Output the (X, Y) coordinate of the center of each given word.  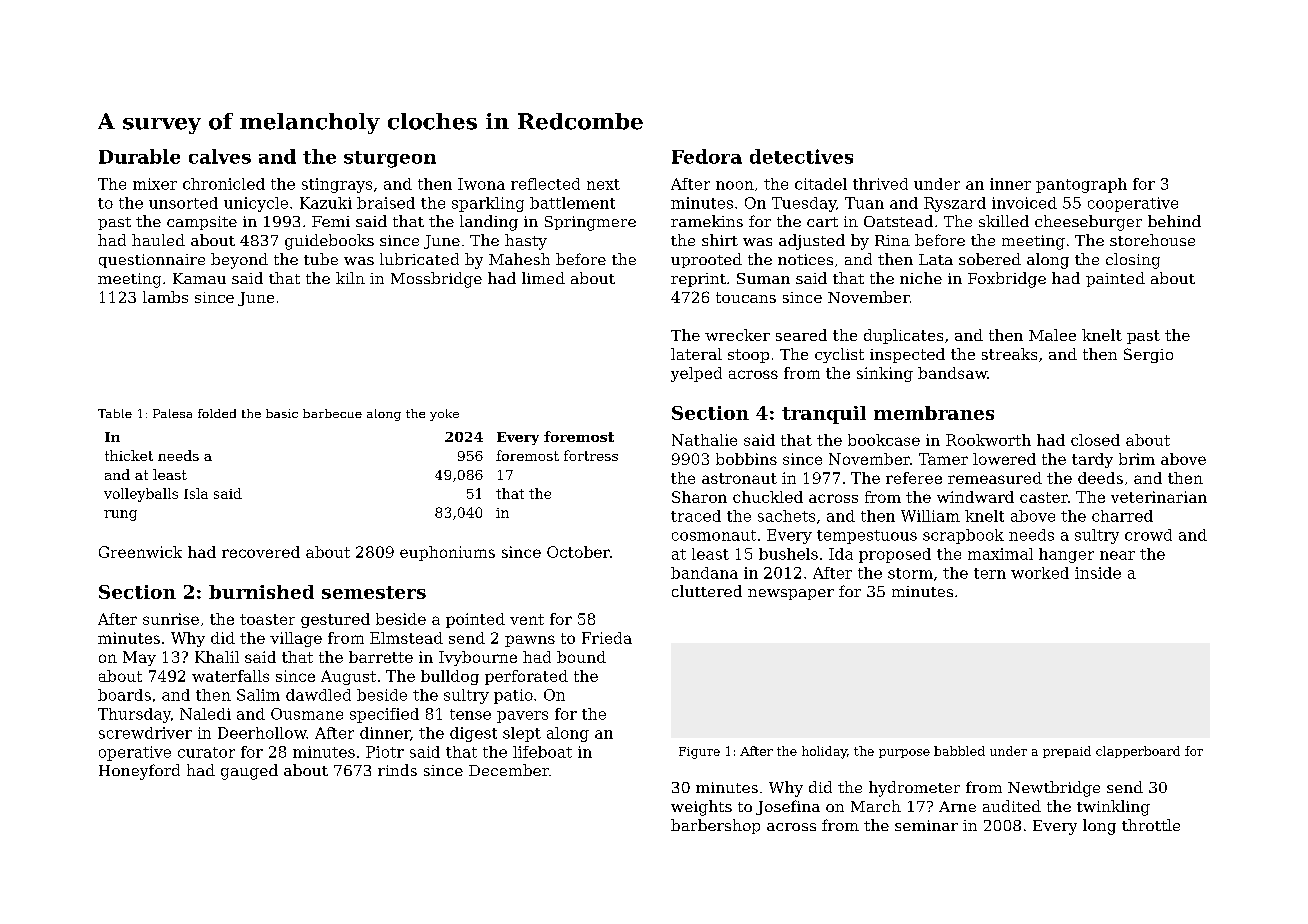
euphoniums (447, 553)
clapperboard (1138, 752)
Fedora (707, 156)
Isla (196, 493)
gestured (335, 620)
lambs (165, 297)
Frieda (607, 638)
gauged (249, 772)
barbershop (715, 826)
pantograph (1081, 185)
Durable (139, 156)
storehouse (1152, 240)
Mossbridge (436, 280)
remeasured (995, 478)
